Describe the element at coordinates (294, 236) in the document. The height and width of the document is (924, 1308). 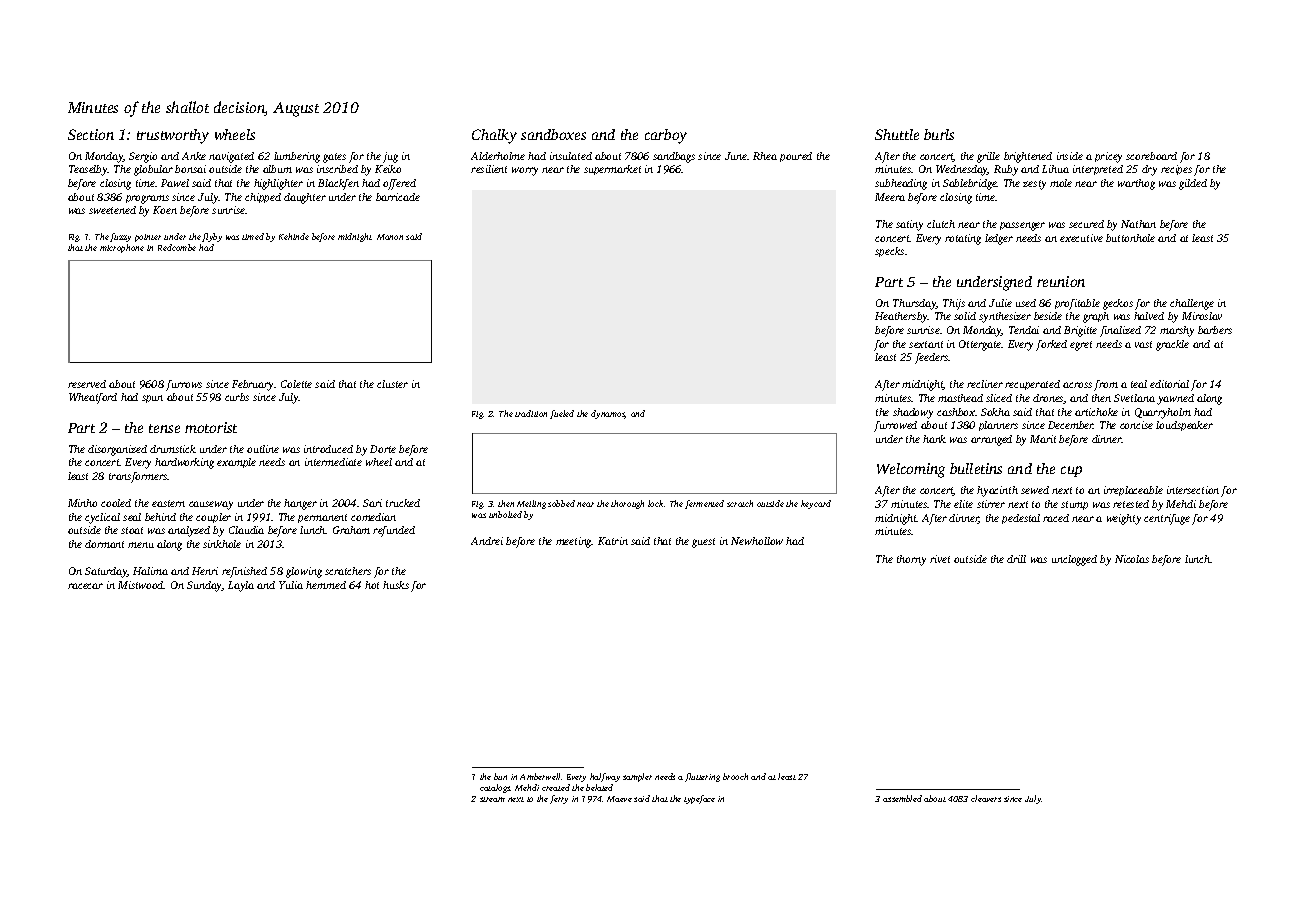
I see `Kehinde` at that location.
